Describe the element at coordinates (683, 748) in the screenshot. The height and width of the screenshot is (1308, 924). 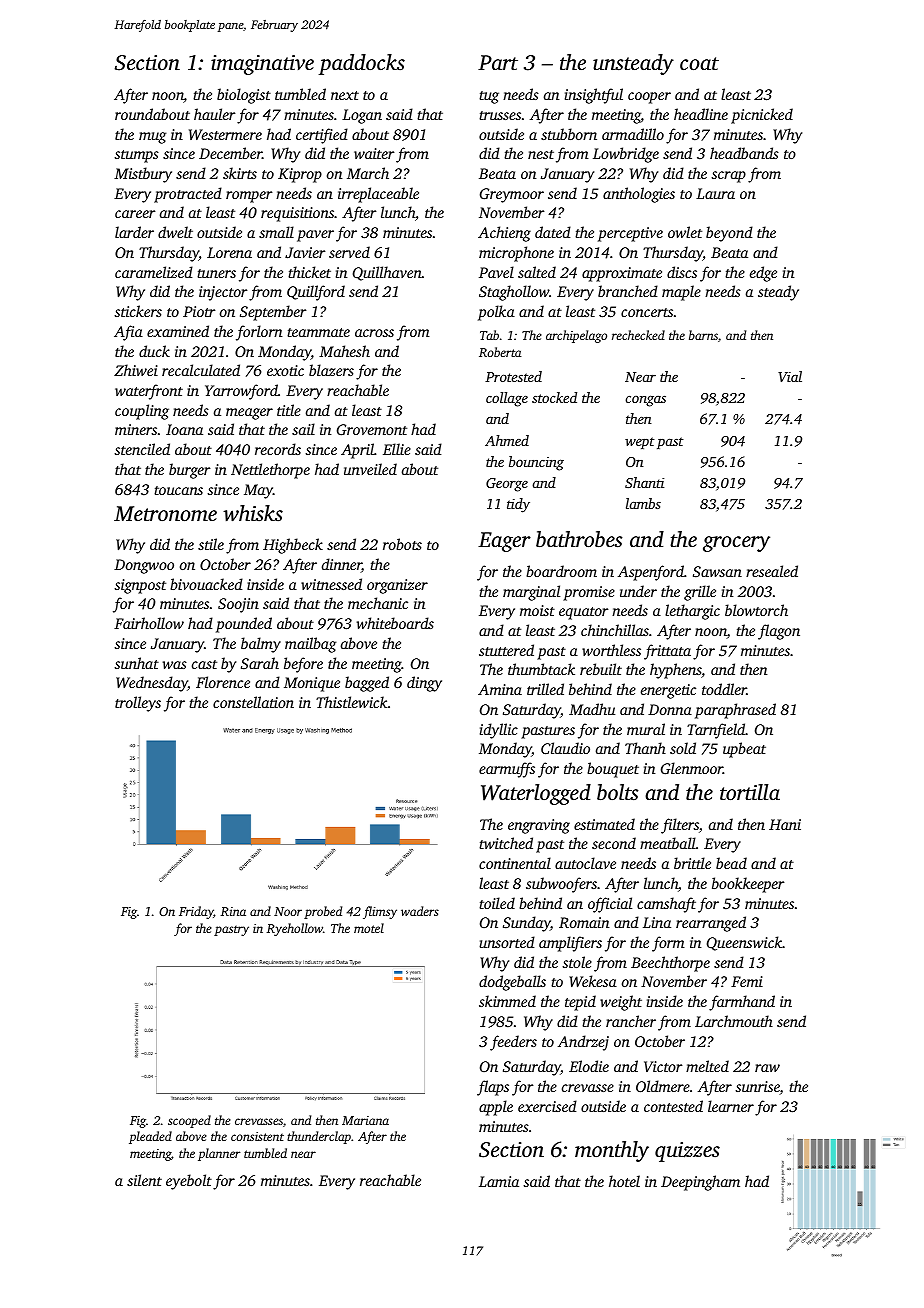
I see `sold` at that location.
